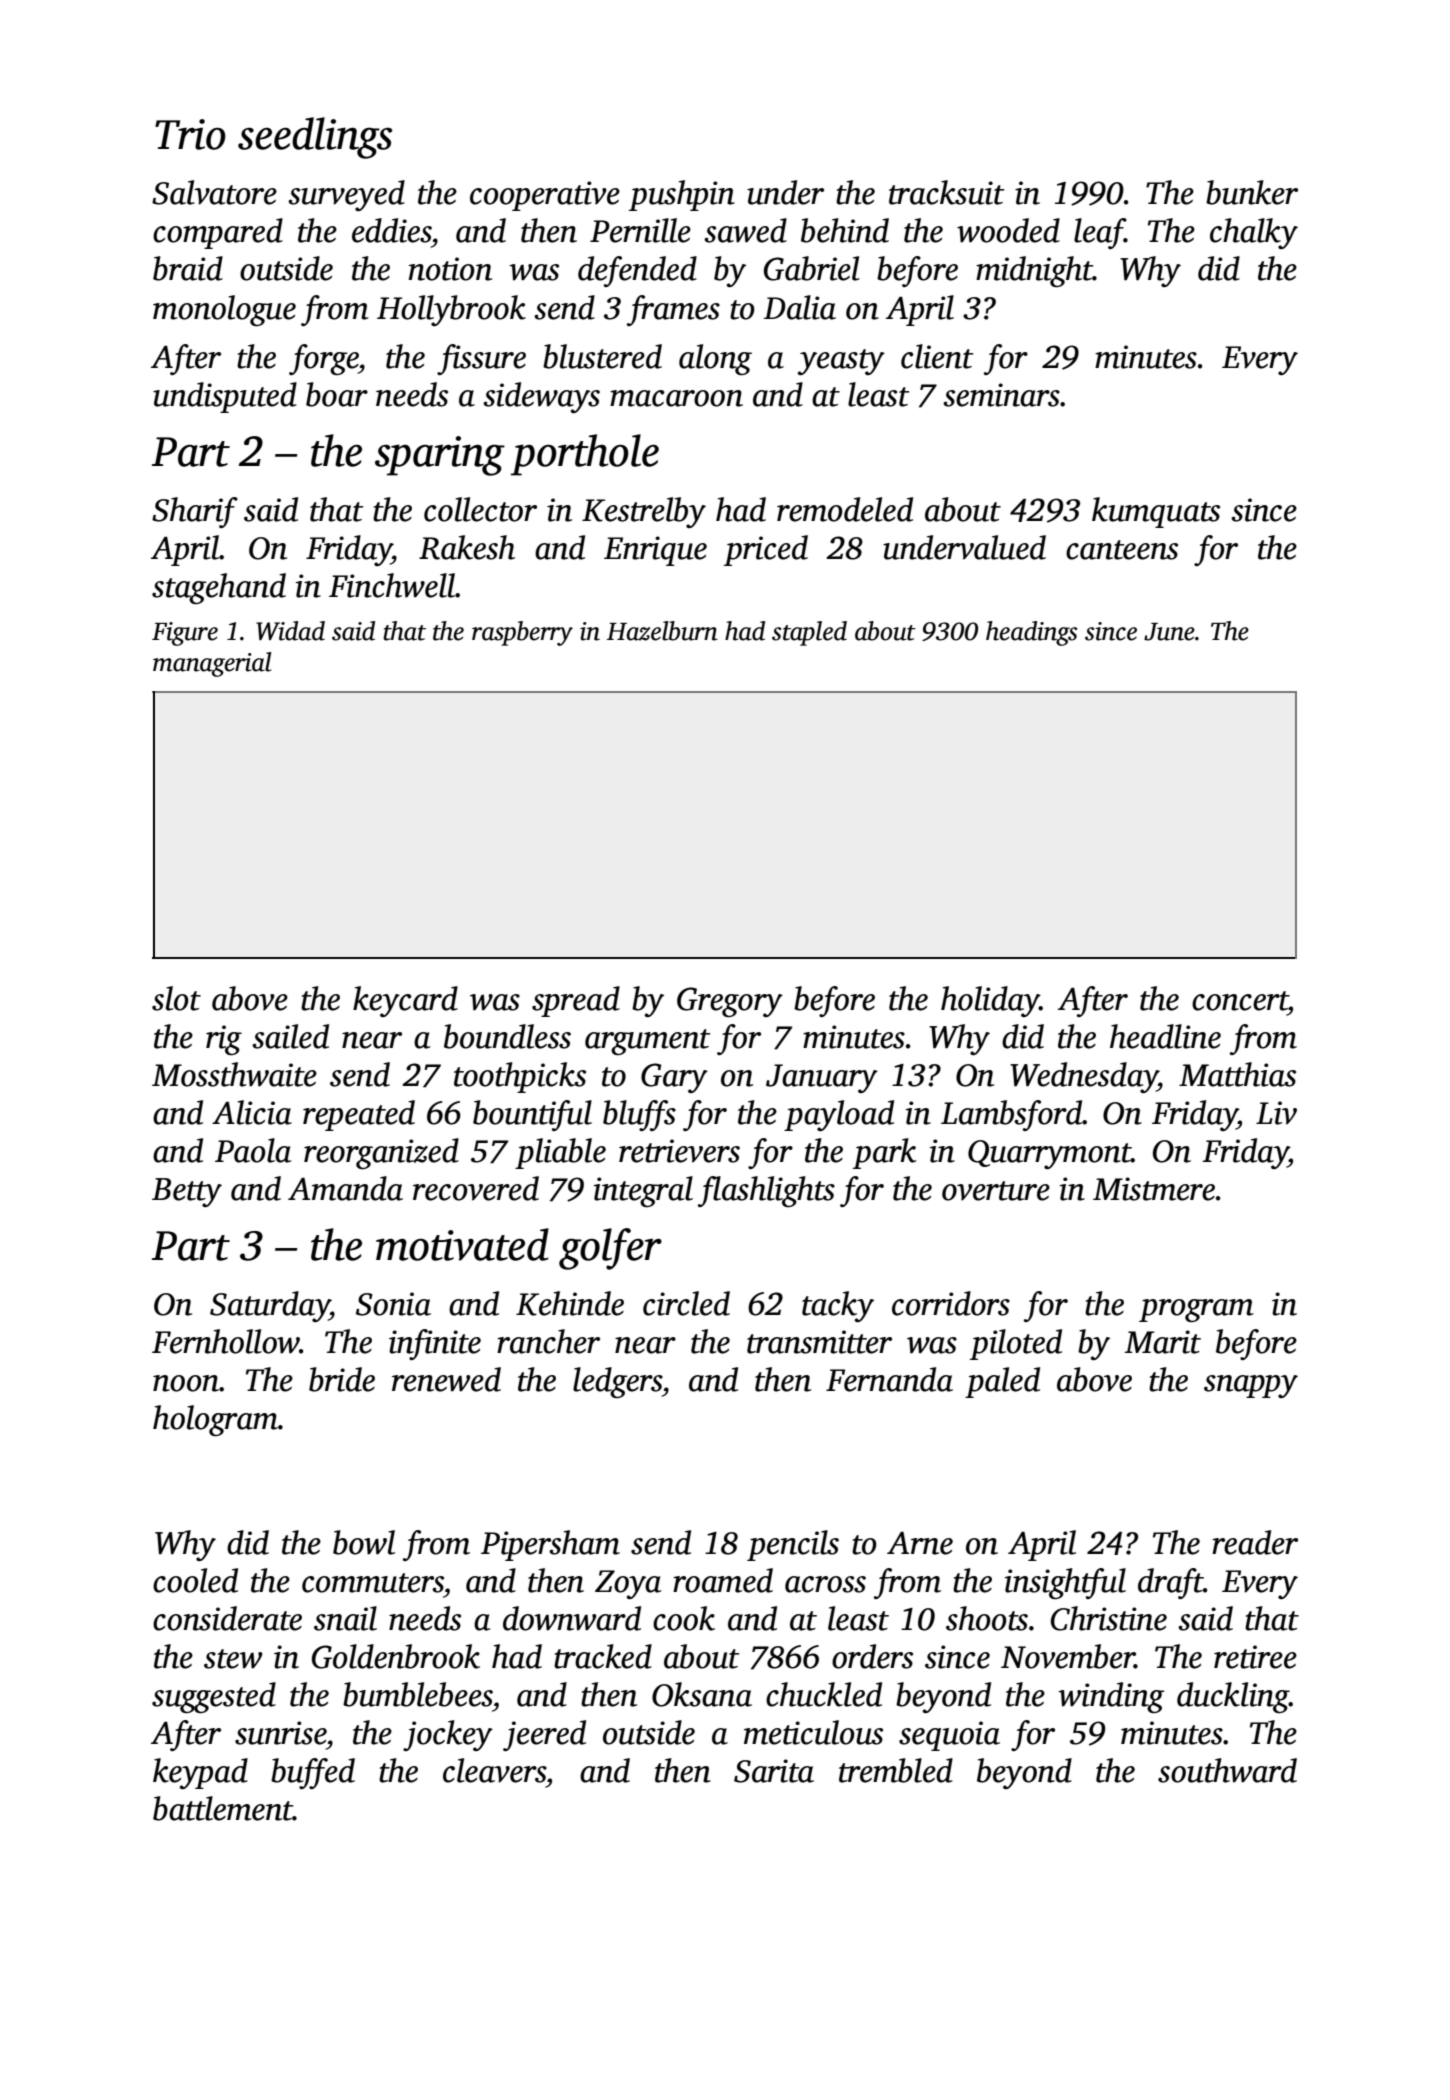  I want to click on Hazelburn, so click(662, 631).
